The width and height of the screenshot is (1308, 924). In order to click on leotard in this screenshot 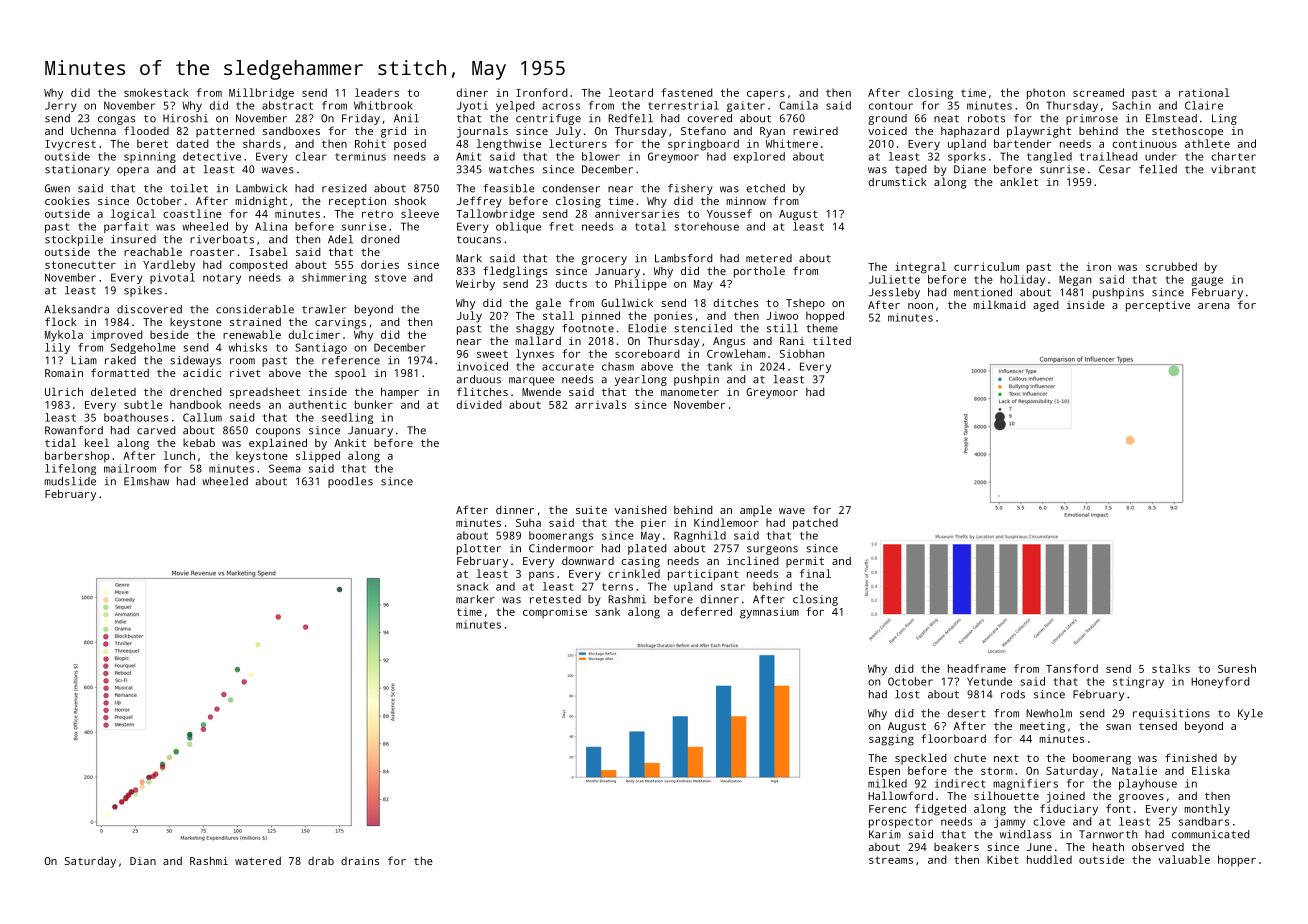, I will do `click(631, 92)`.
